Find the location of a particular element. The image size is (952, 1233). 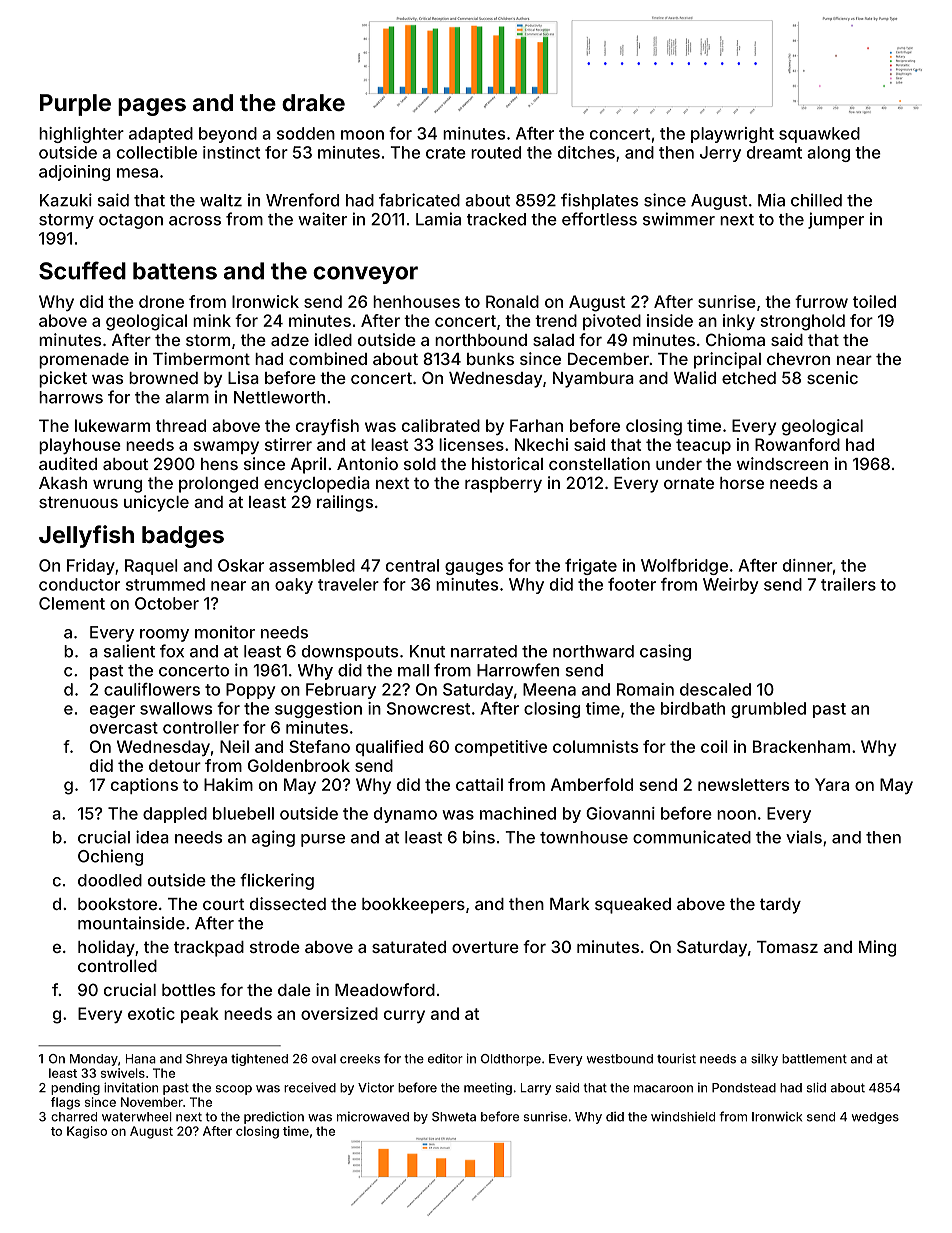

Weirby is located at coordinates (730, 586).
